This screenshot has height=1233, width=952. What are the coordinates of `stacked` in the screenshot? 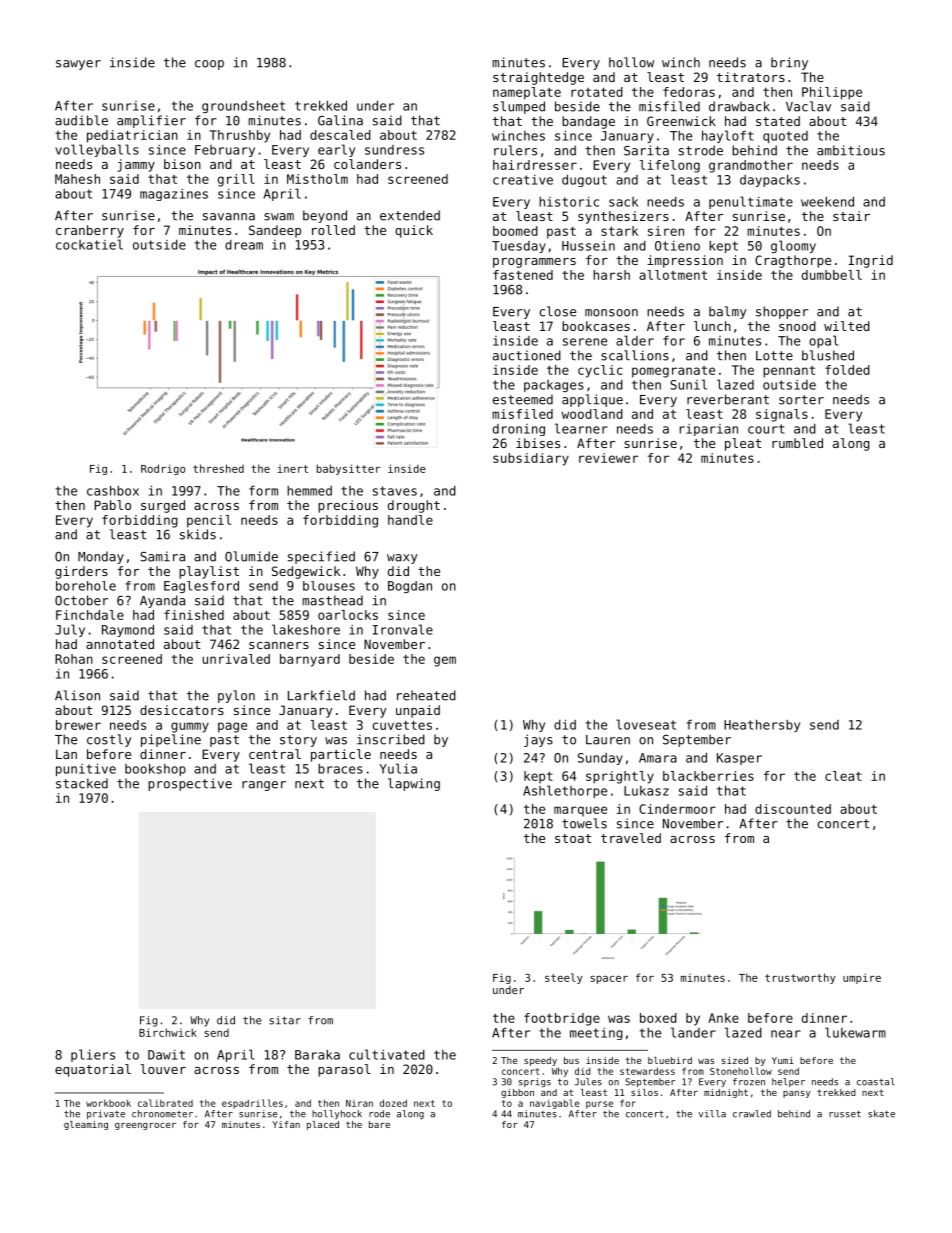 It's located at (82, 783).
